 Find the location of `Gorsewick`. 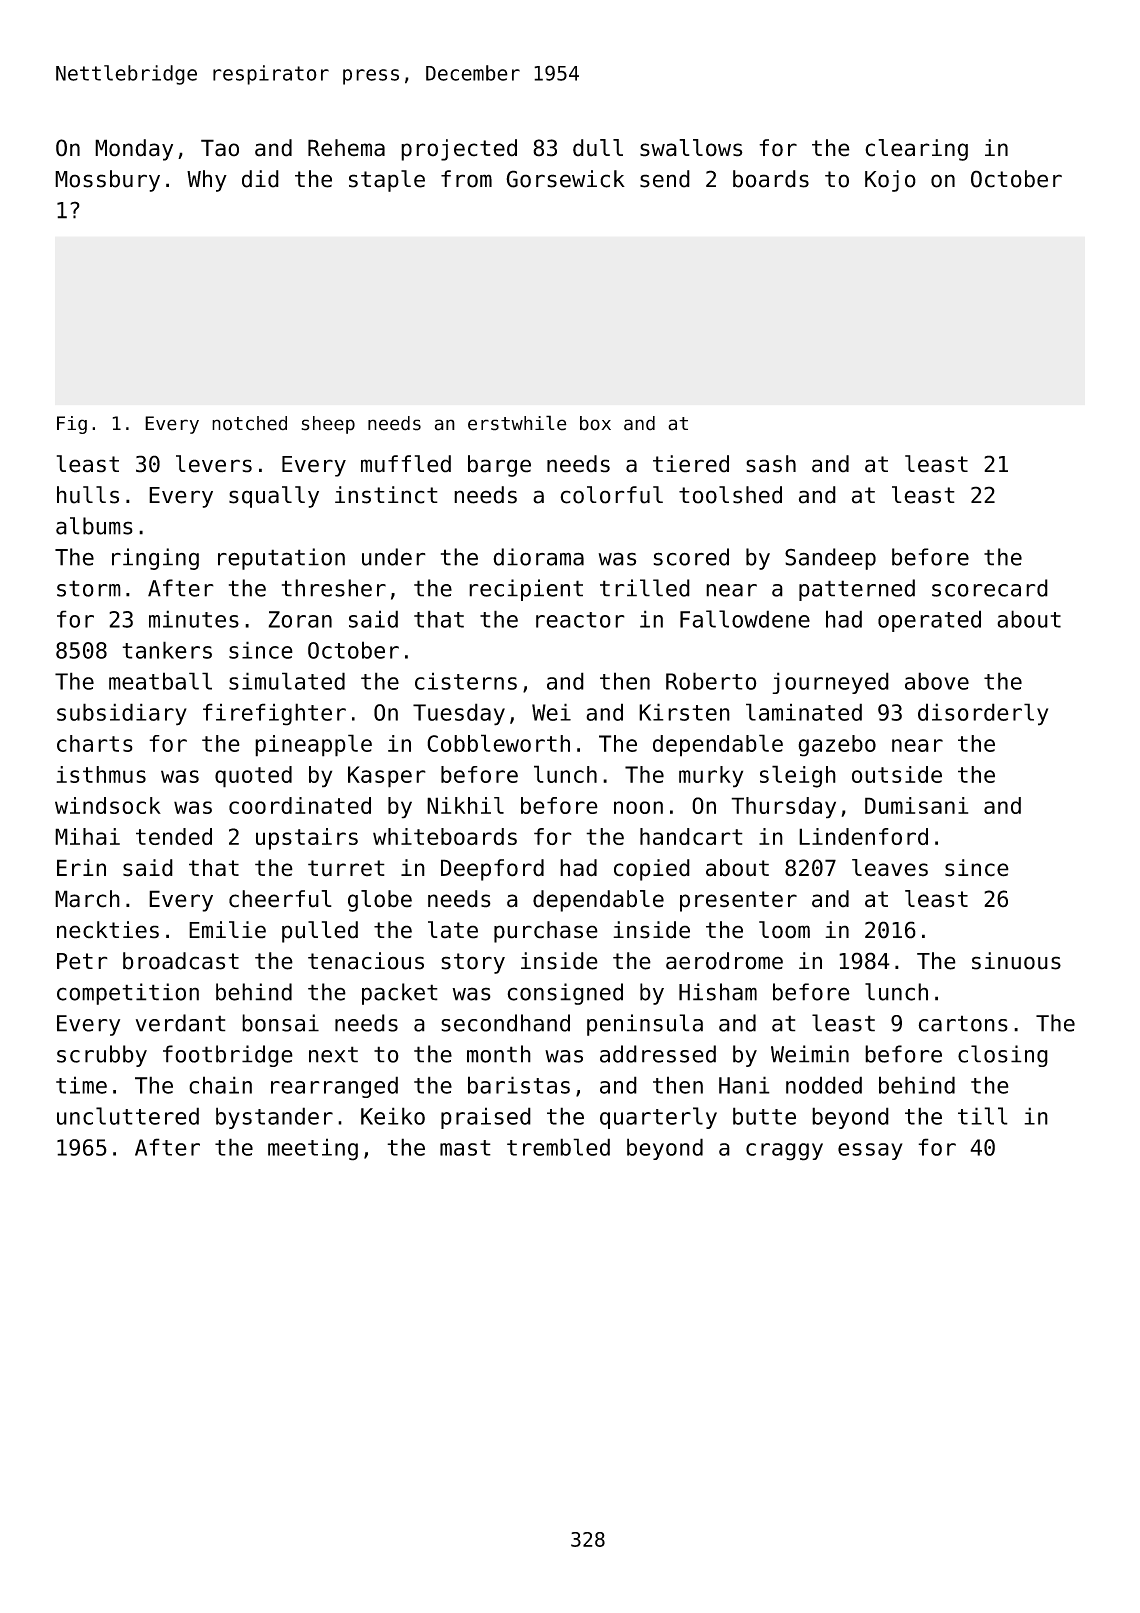

Gorsewick is located at coordinates (565, 179).
